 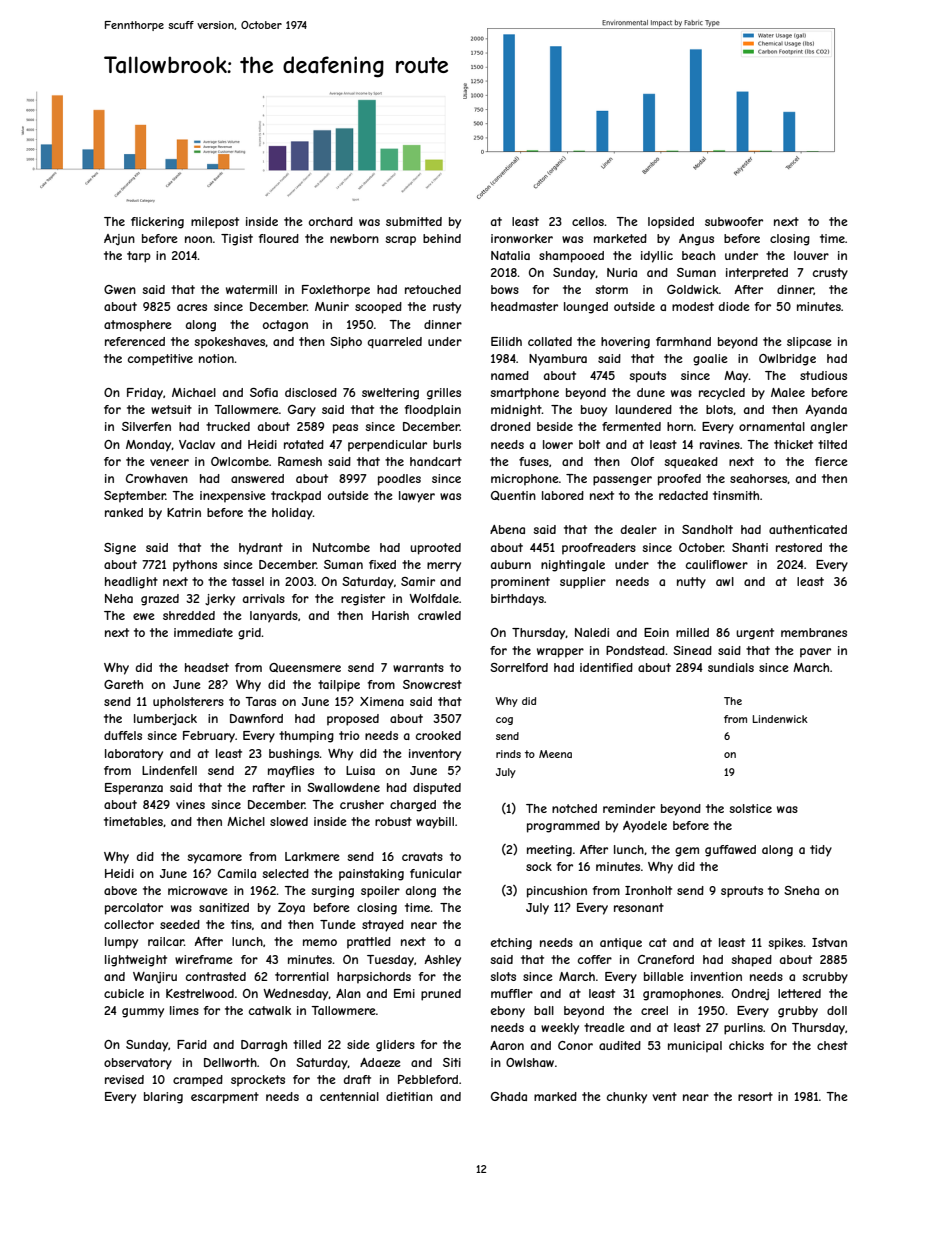 What do you see at coordinates (707, 529) in the image?
I see `Sandholt` at bounding box center [707, 529].
